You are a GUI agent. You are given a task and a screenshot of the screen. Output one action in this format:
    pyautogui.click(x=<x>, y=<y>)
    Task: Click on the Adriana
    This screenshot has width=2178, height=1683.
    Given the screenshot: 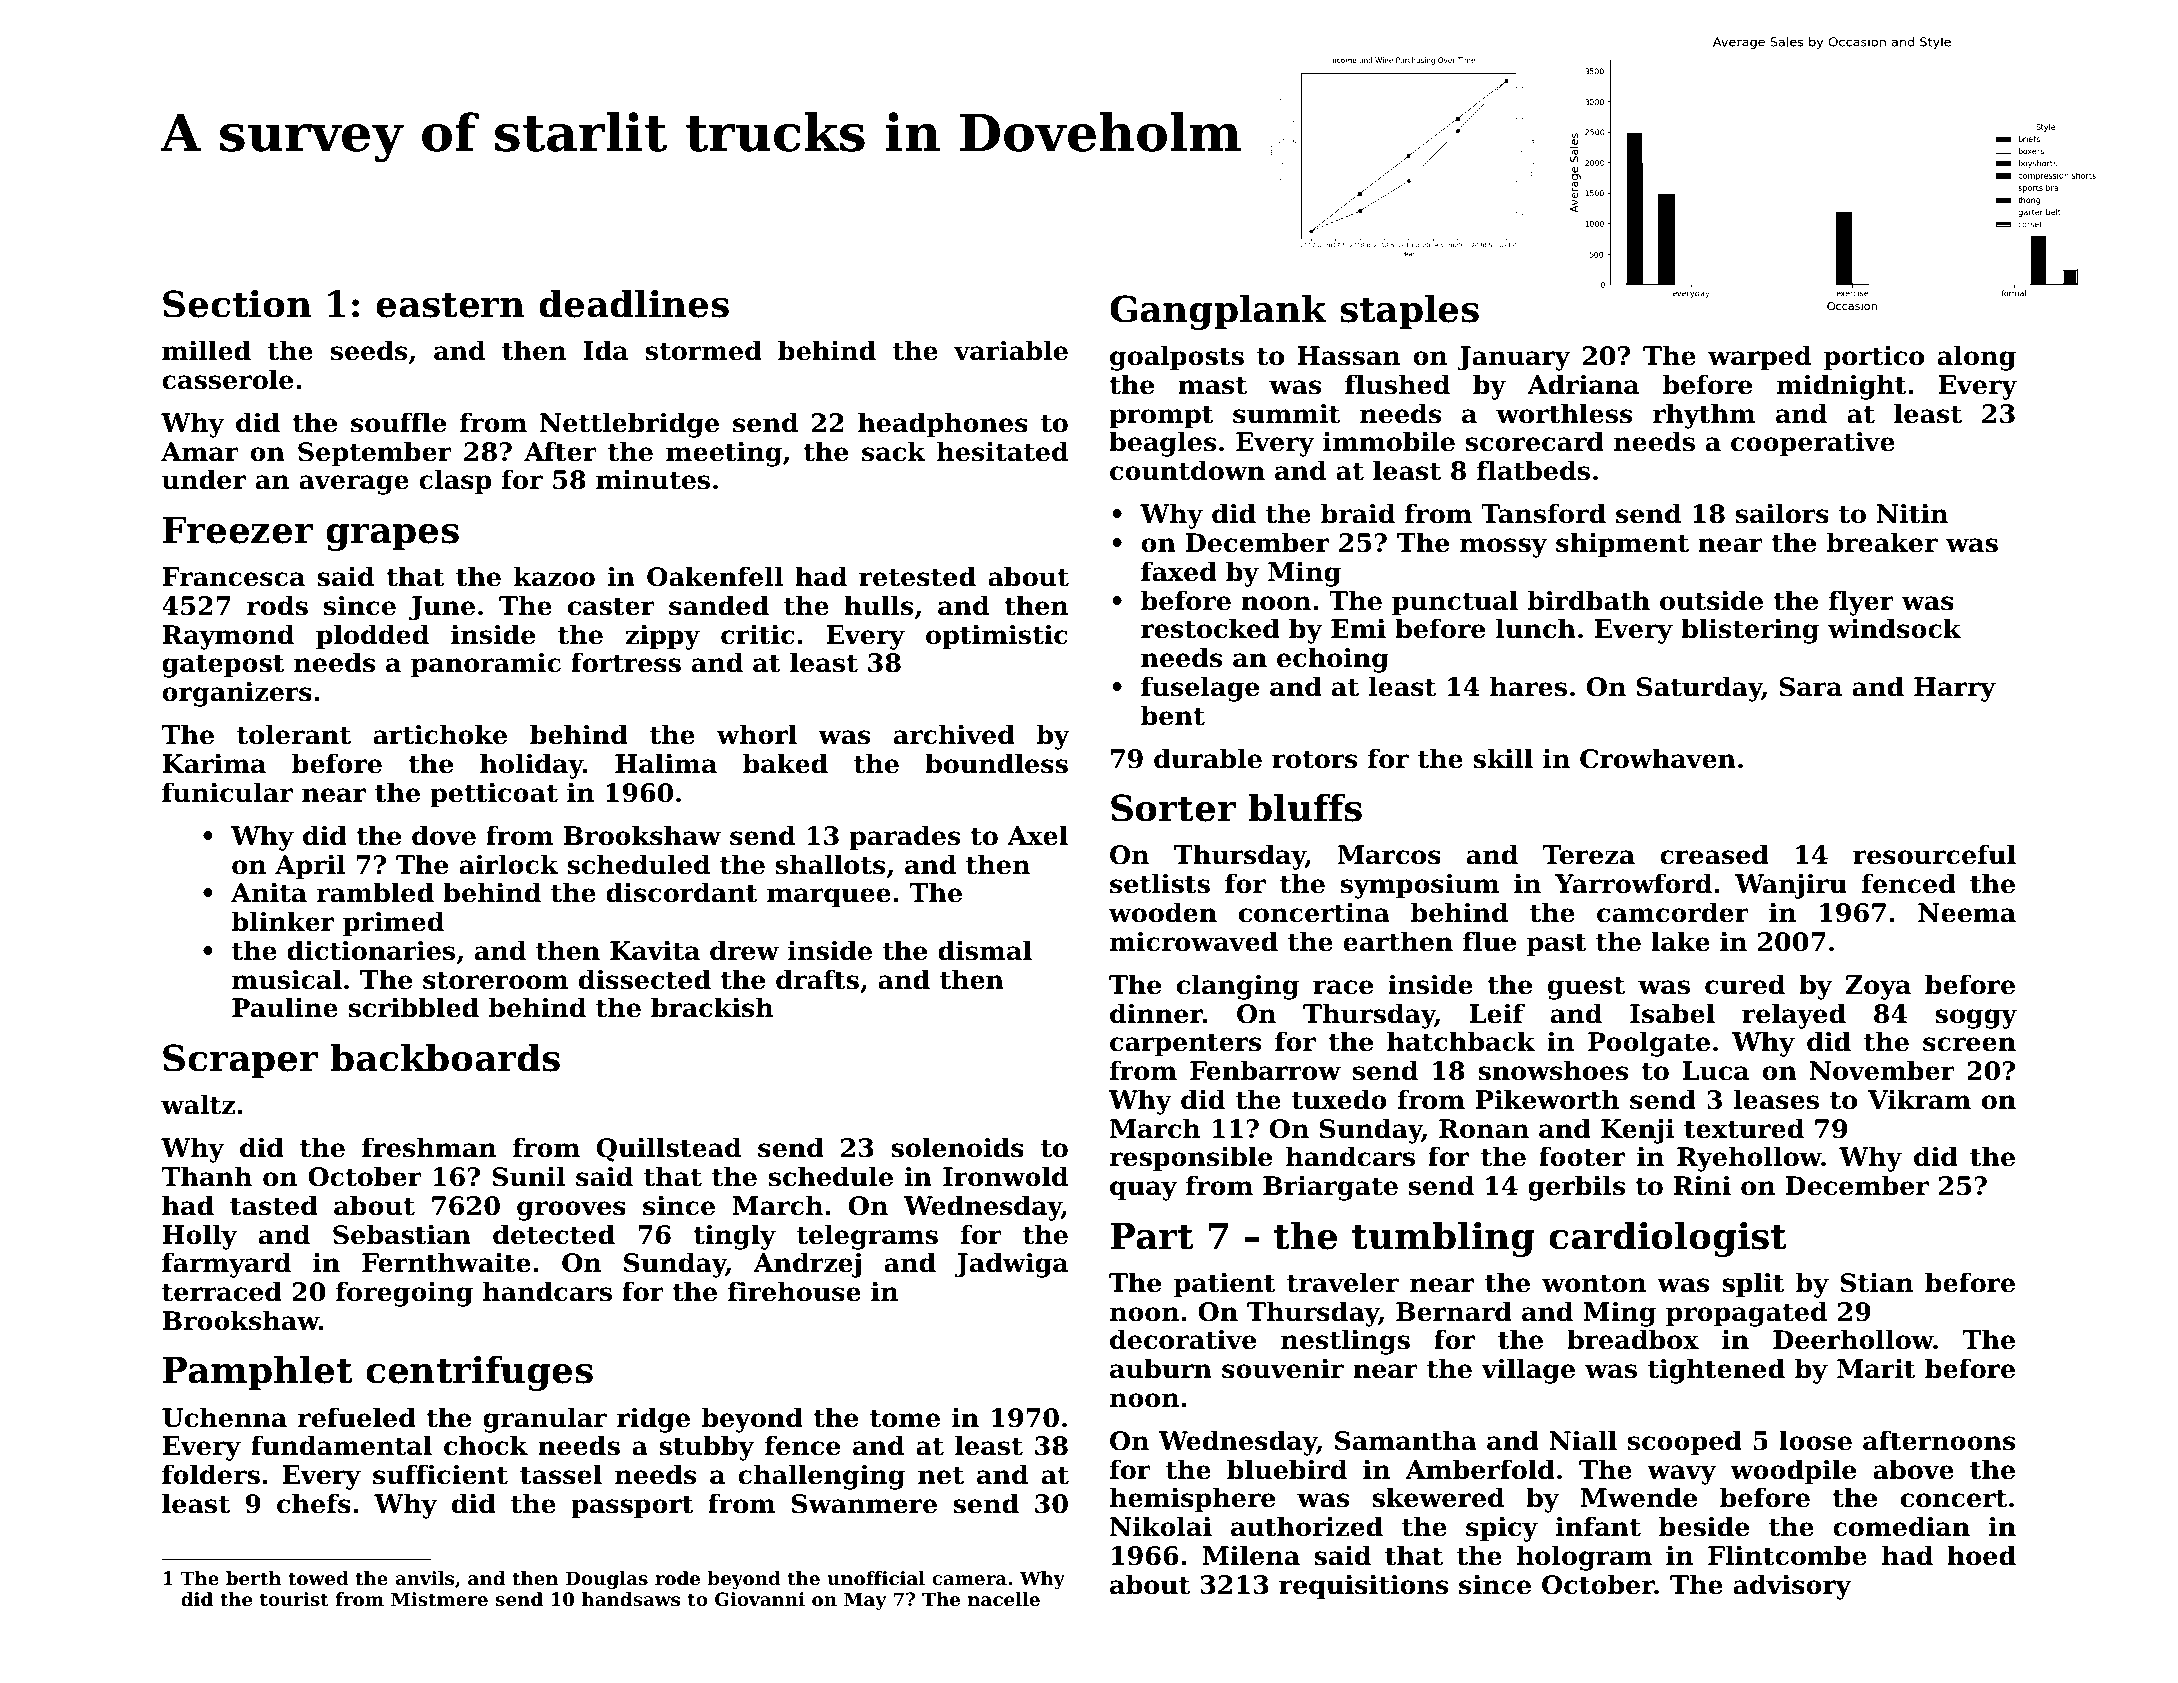 What is the action you would take?
    pyautogui.click(x=1583, y=384)
